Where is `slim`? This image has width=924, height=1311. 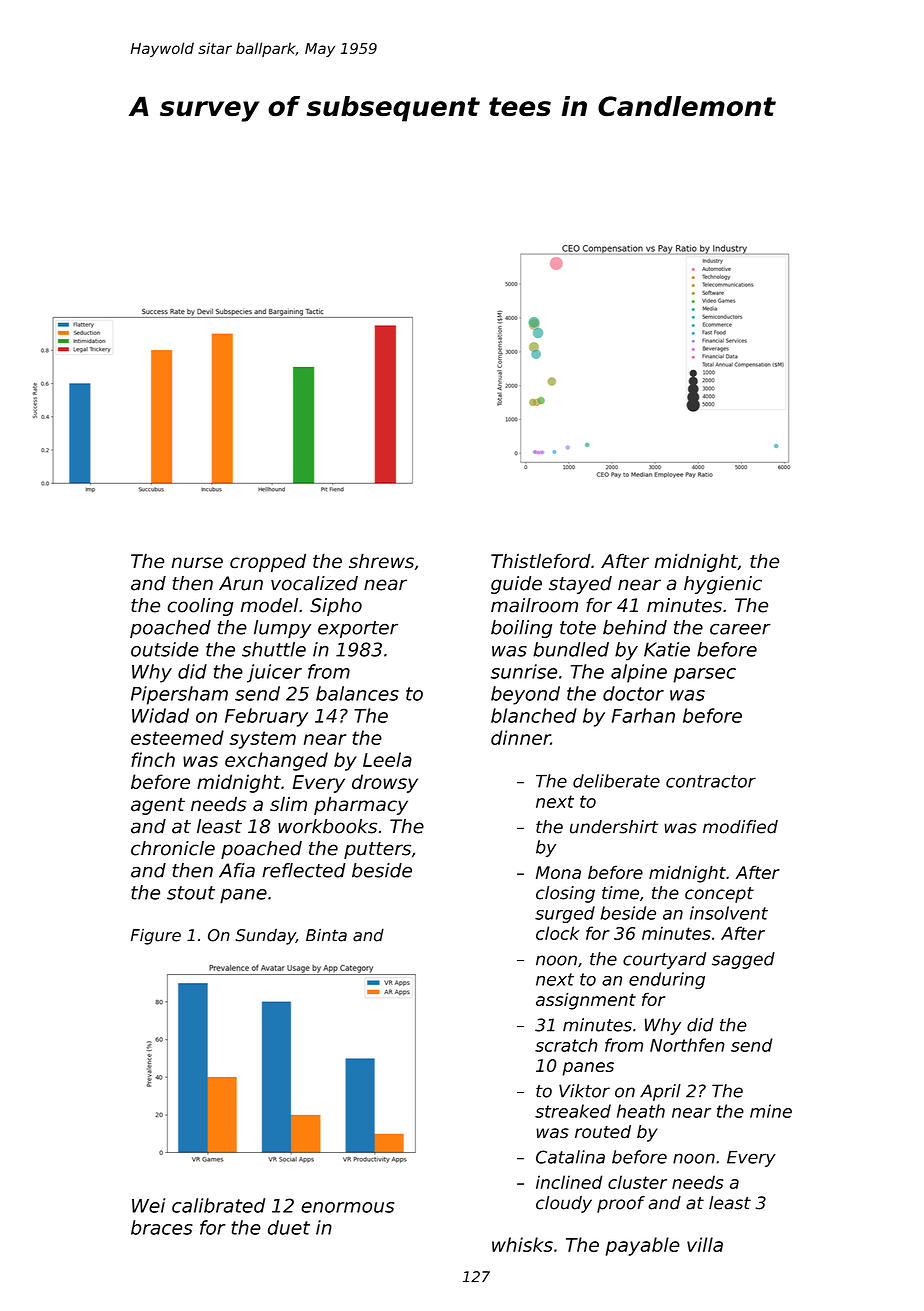
slim is located at coordinates (288, 804).
